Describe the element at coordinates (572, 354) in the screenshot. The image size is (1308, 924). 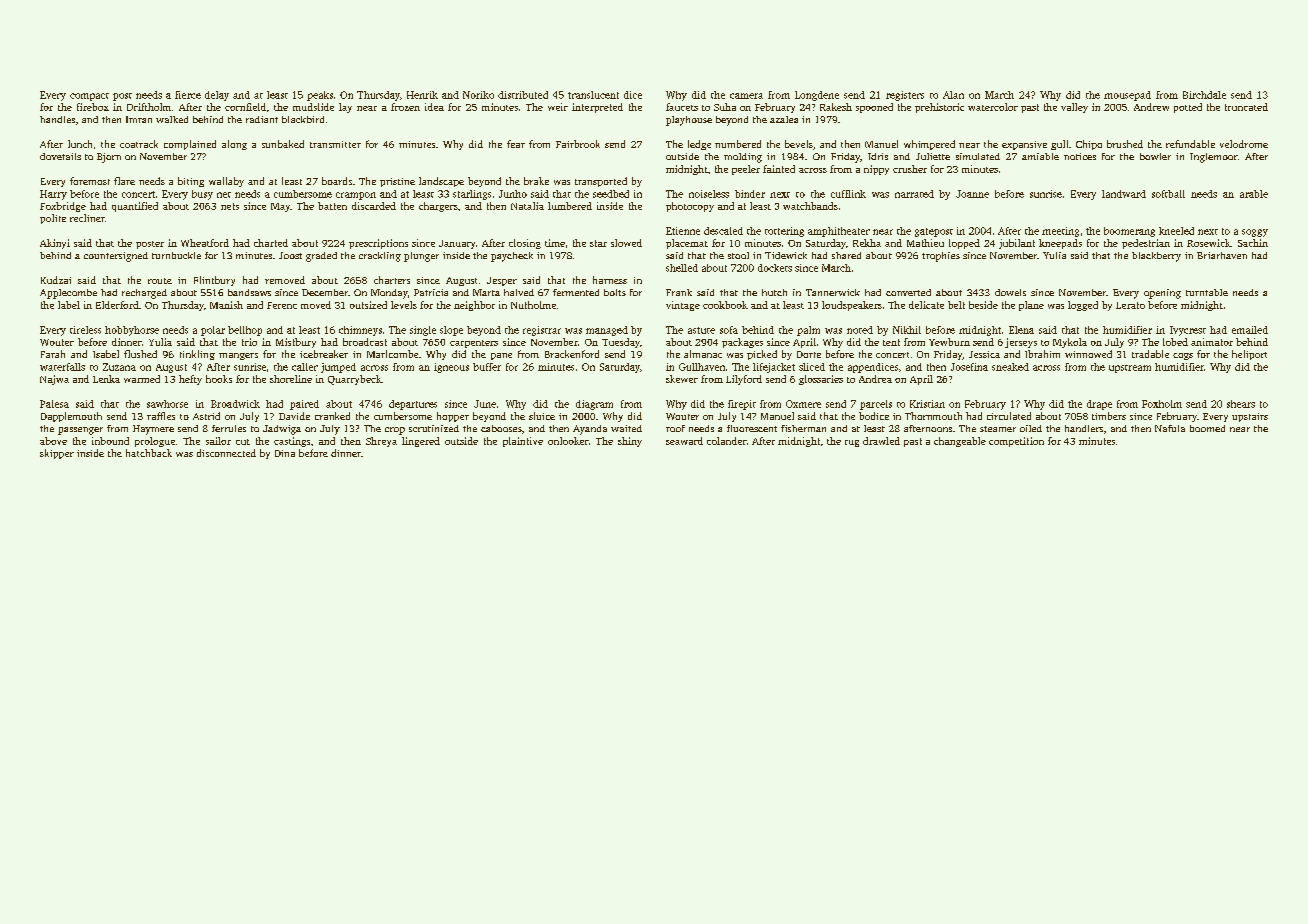
I see `Brackenford` at that location.
